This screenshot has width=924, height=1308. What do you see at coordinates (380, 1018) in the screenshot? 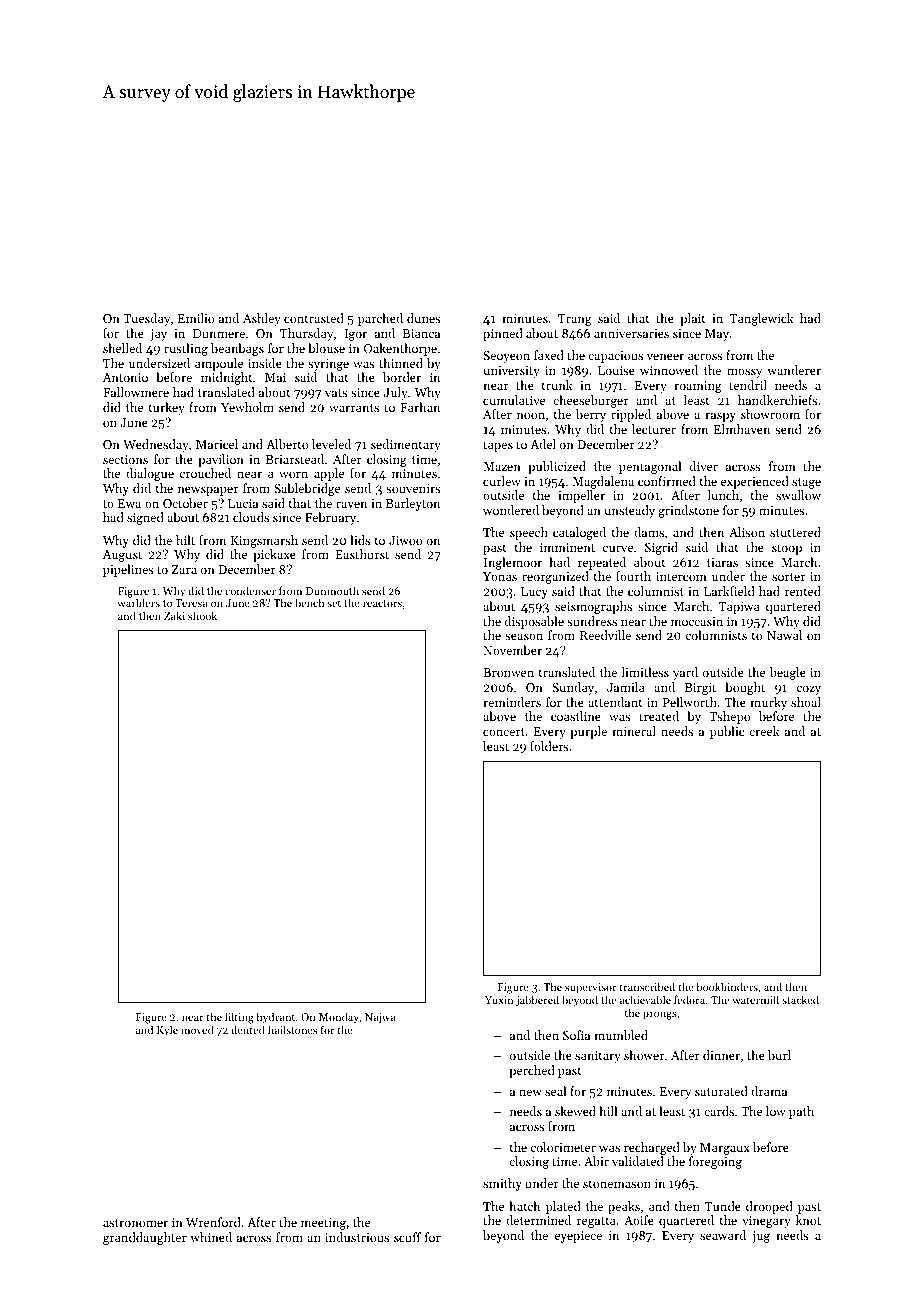
I see `Najwa` at bounding box center [380, 1018].
